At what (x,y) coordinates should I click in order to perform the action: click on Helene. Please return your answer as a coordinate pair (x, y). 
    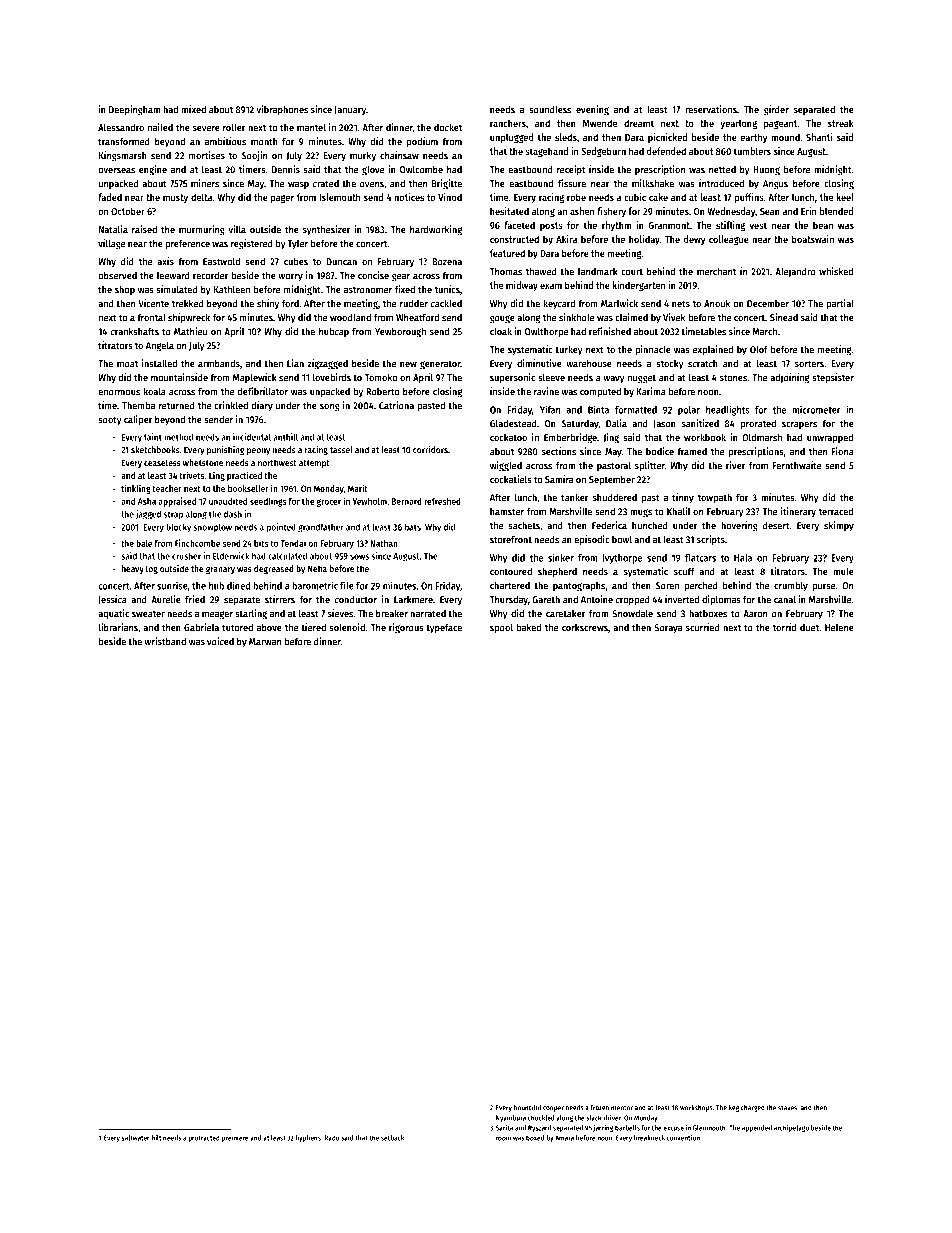
    Looking at the image, I should click on (839, 628).
